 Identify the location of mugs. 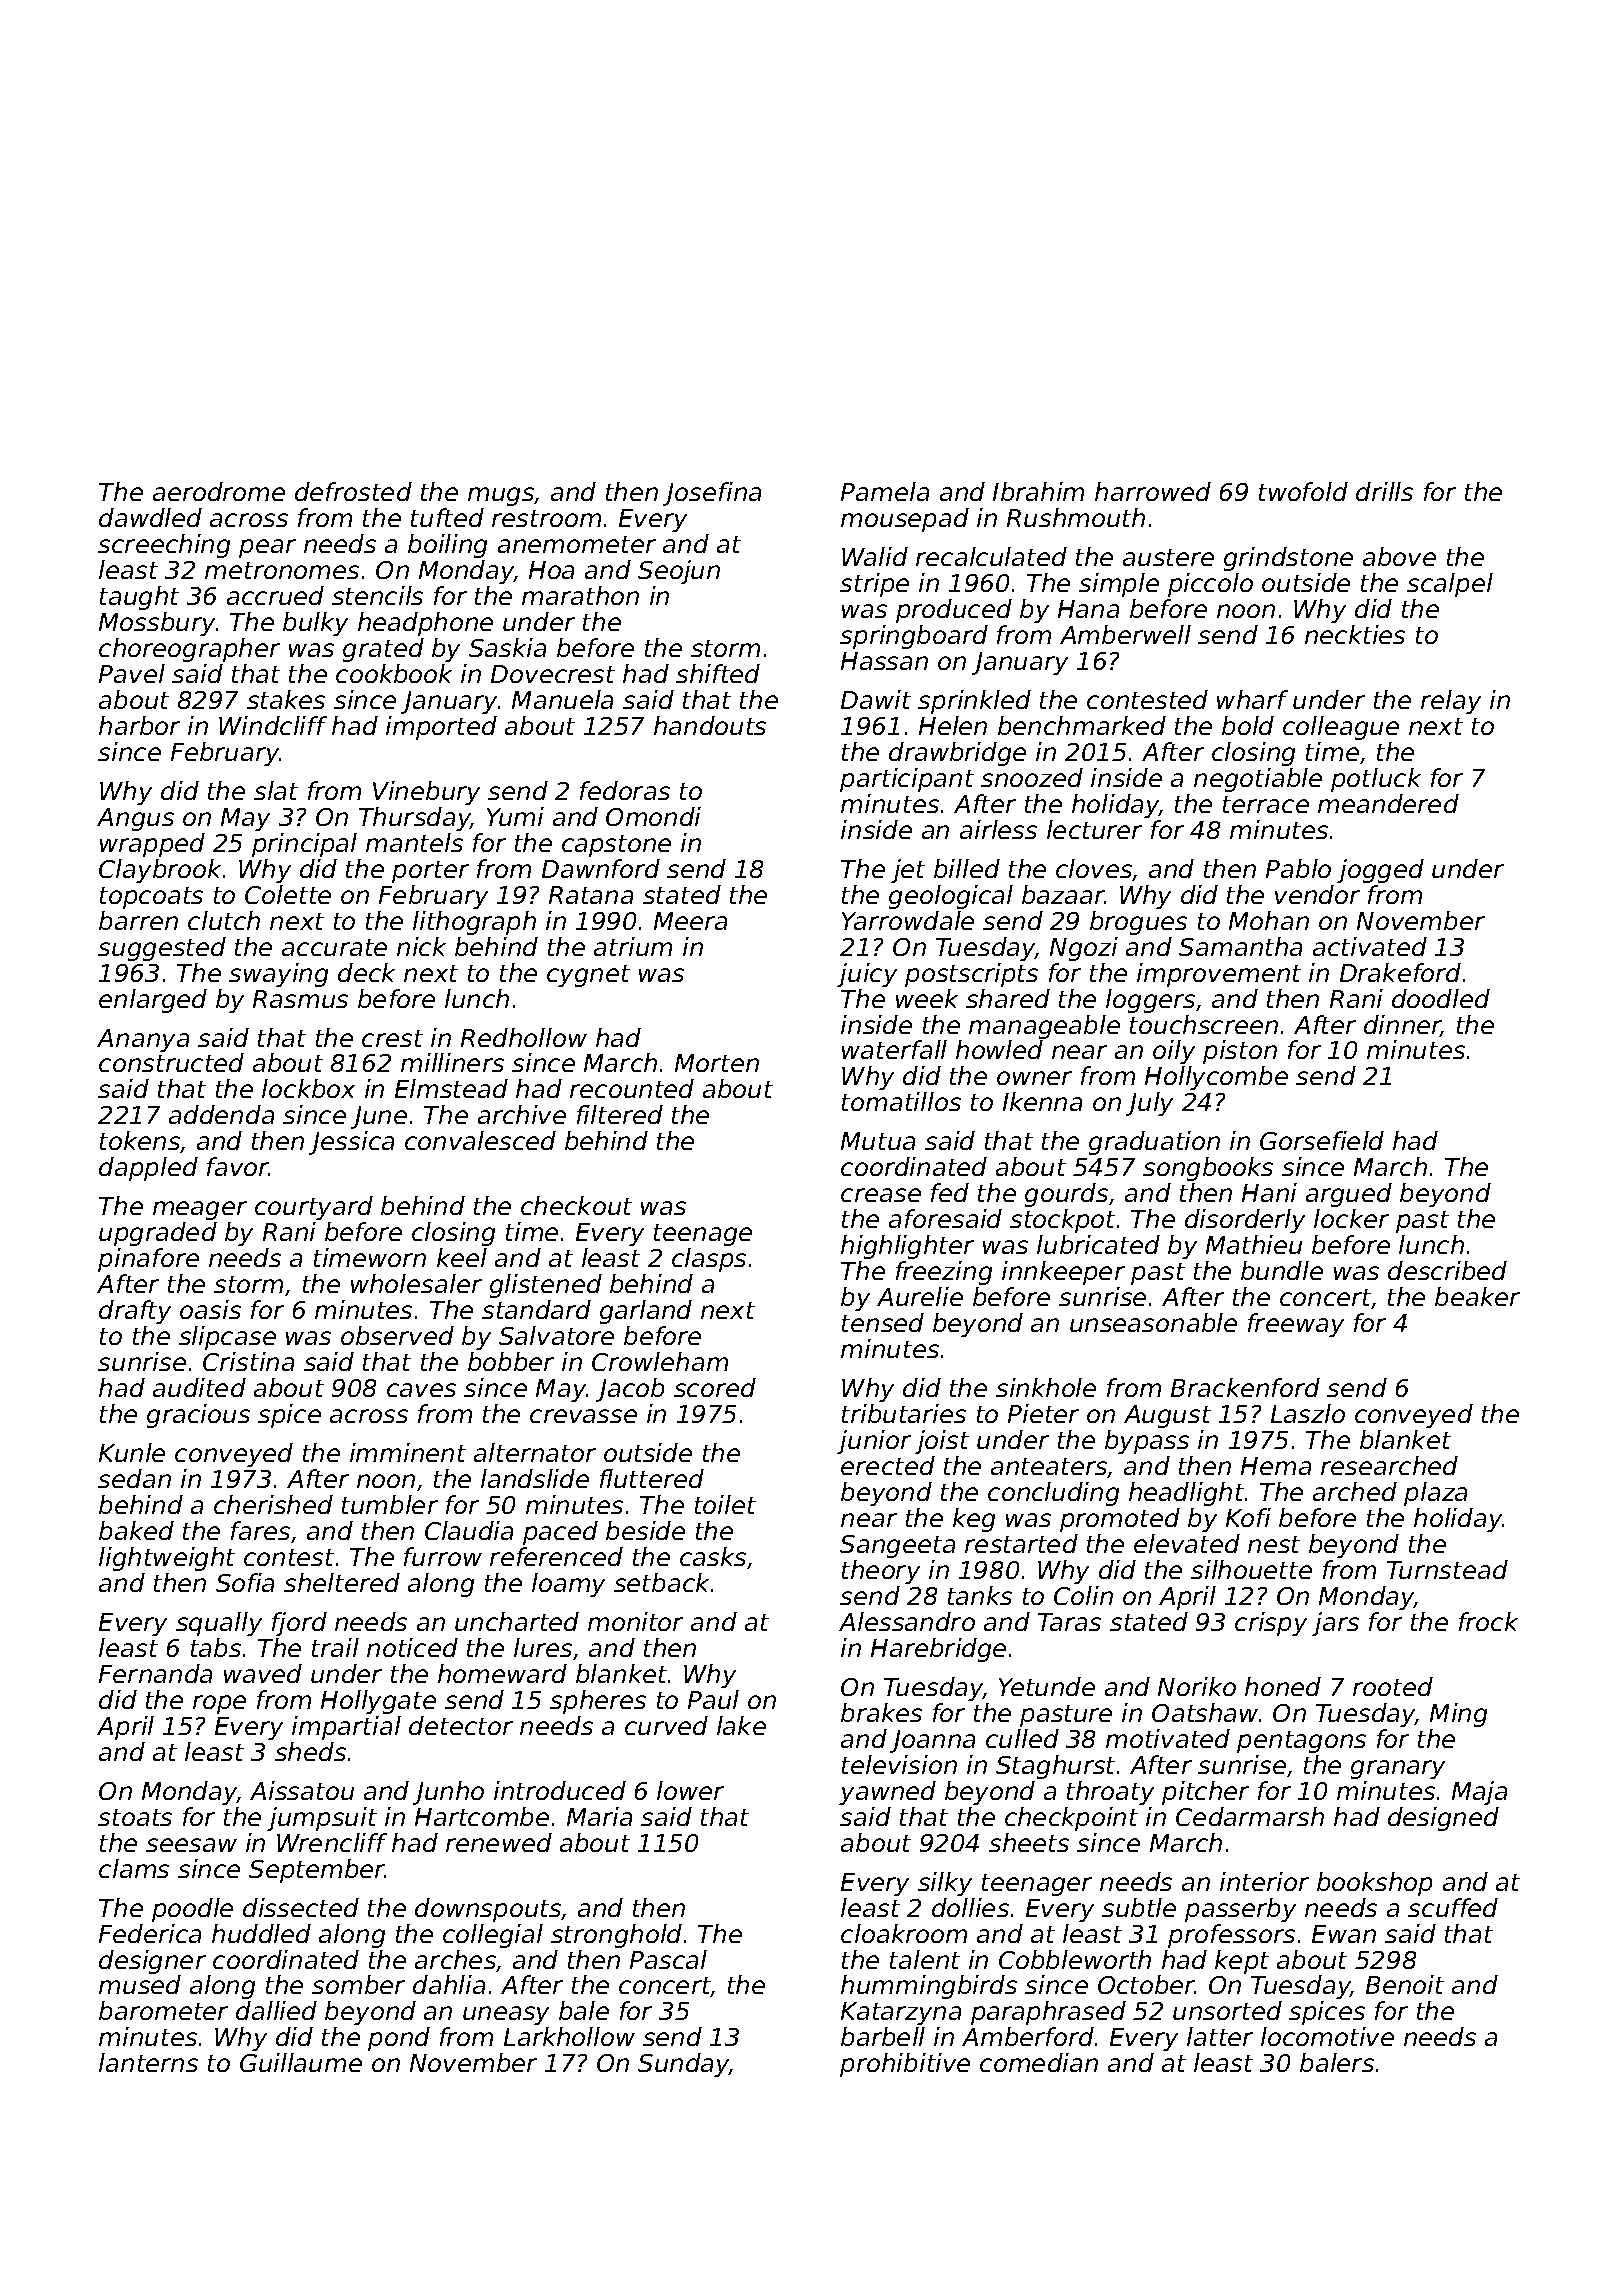
(501, 496).
